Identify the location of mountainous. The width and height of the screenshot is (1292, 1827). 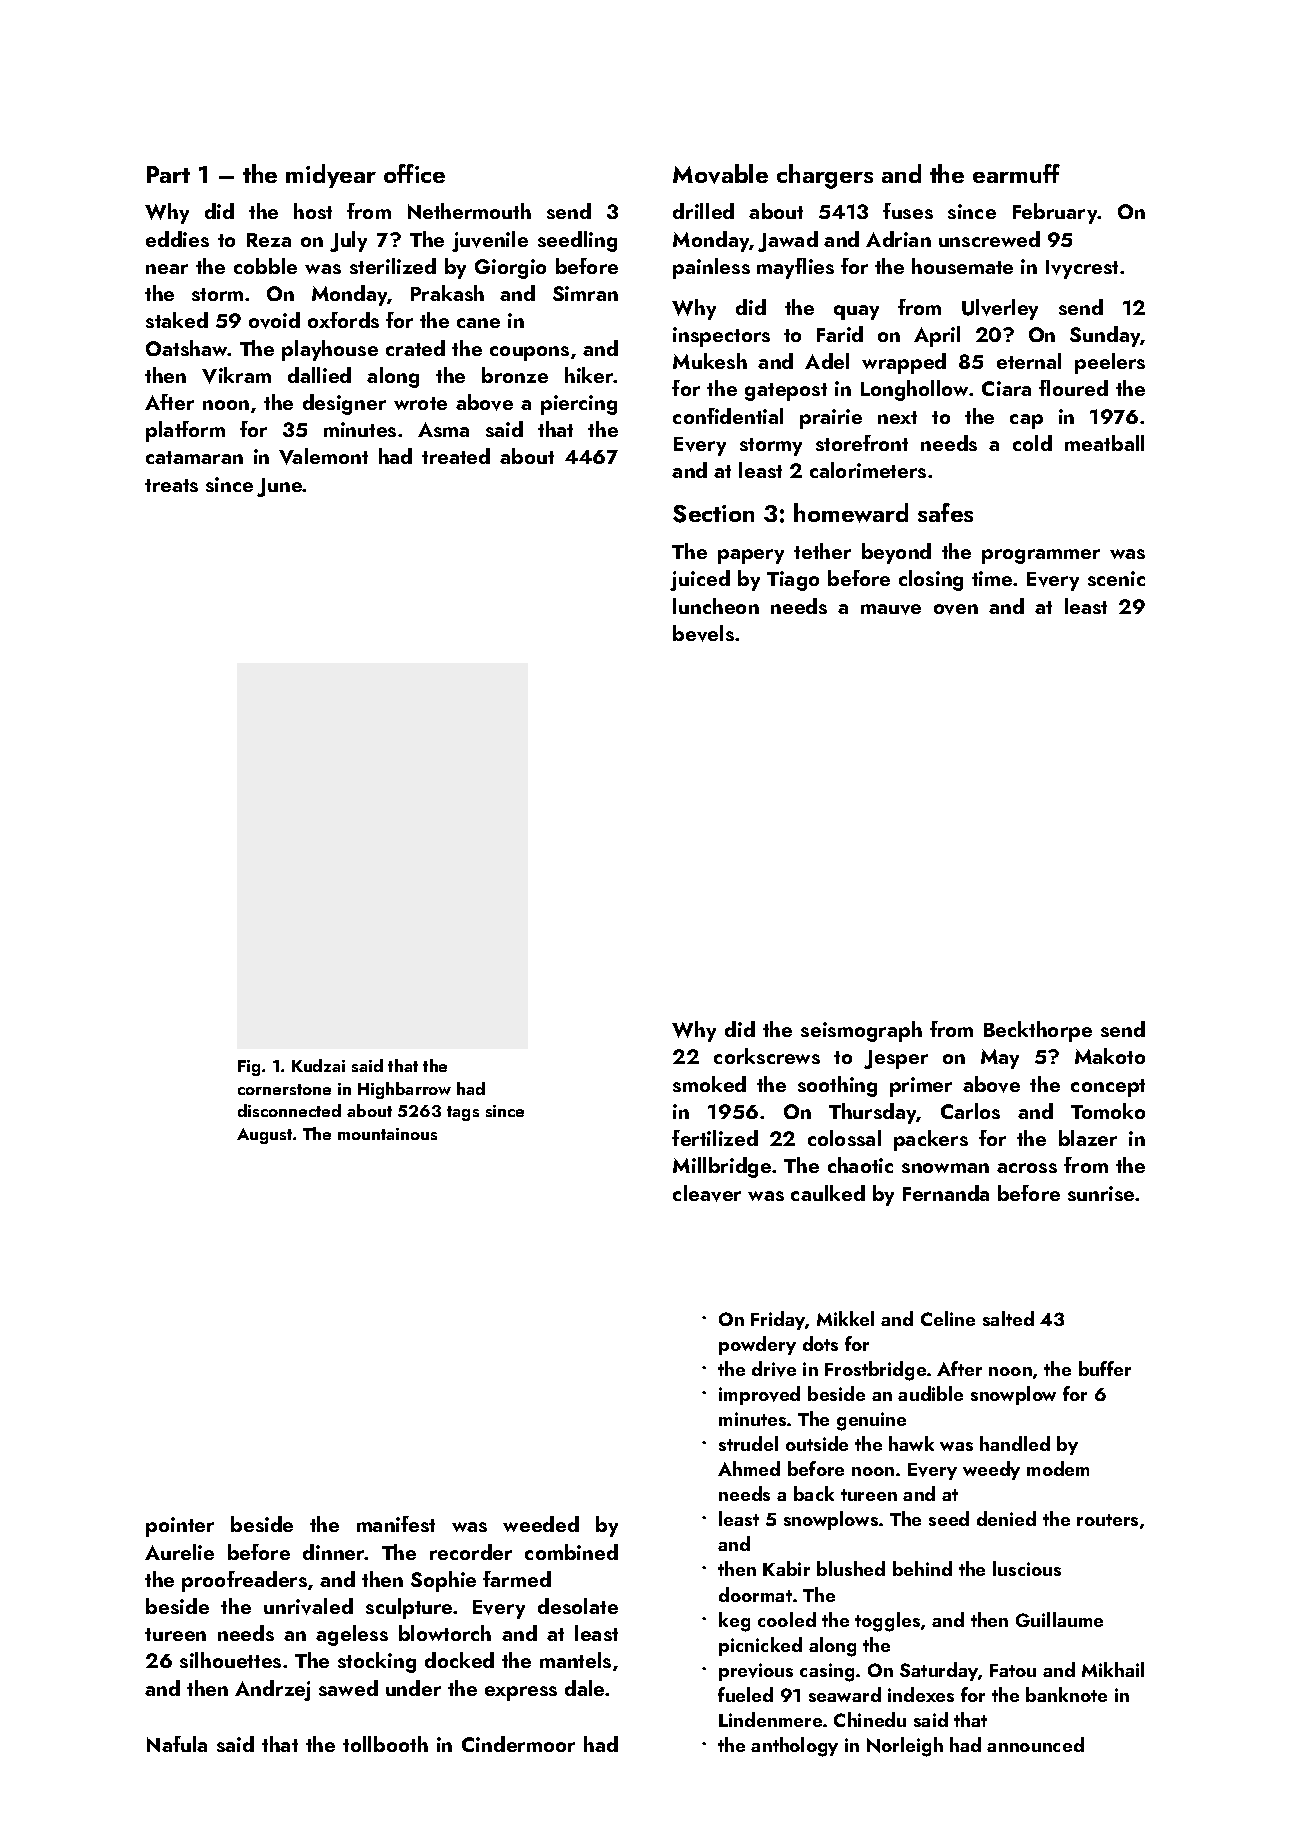
(387, 1134).
